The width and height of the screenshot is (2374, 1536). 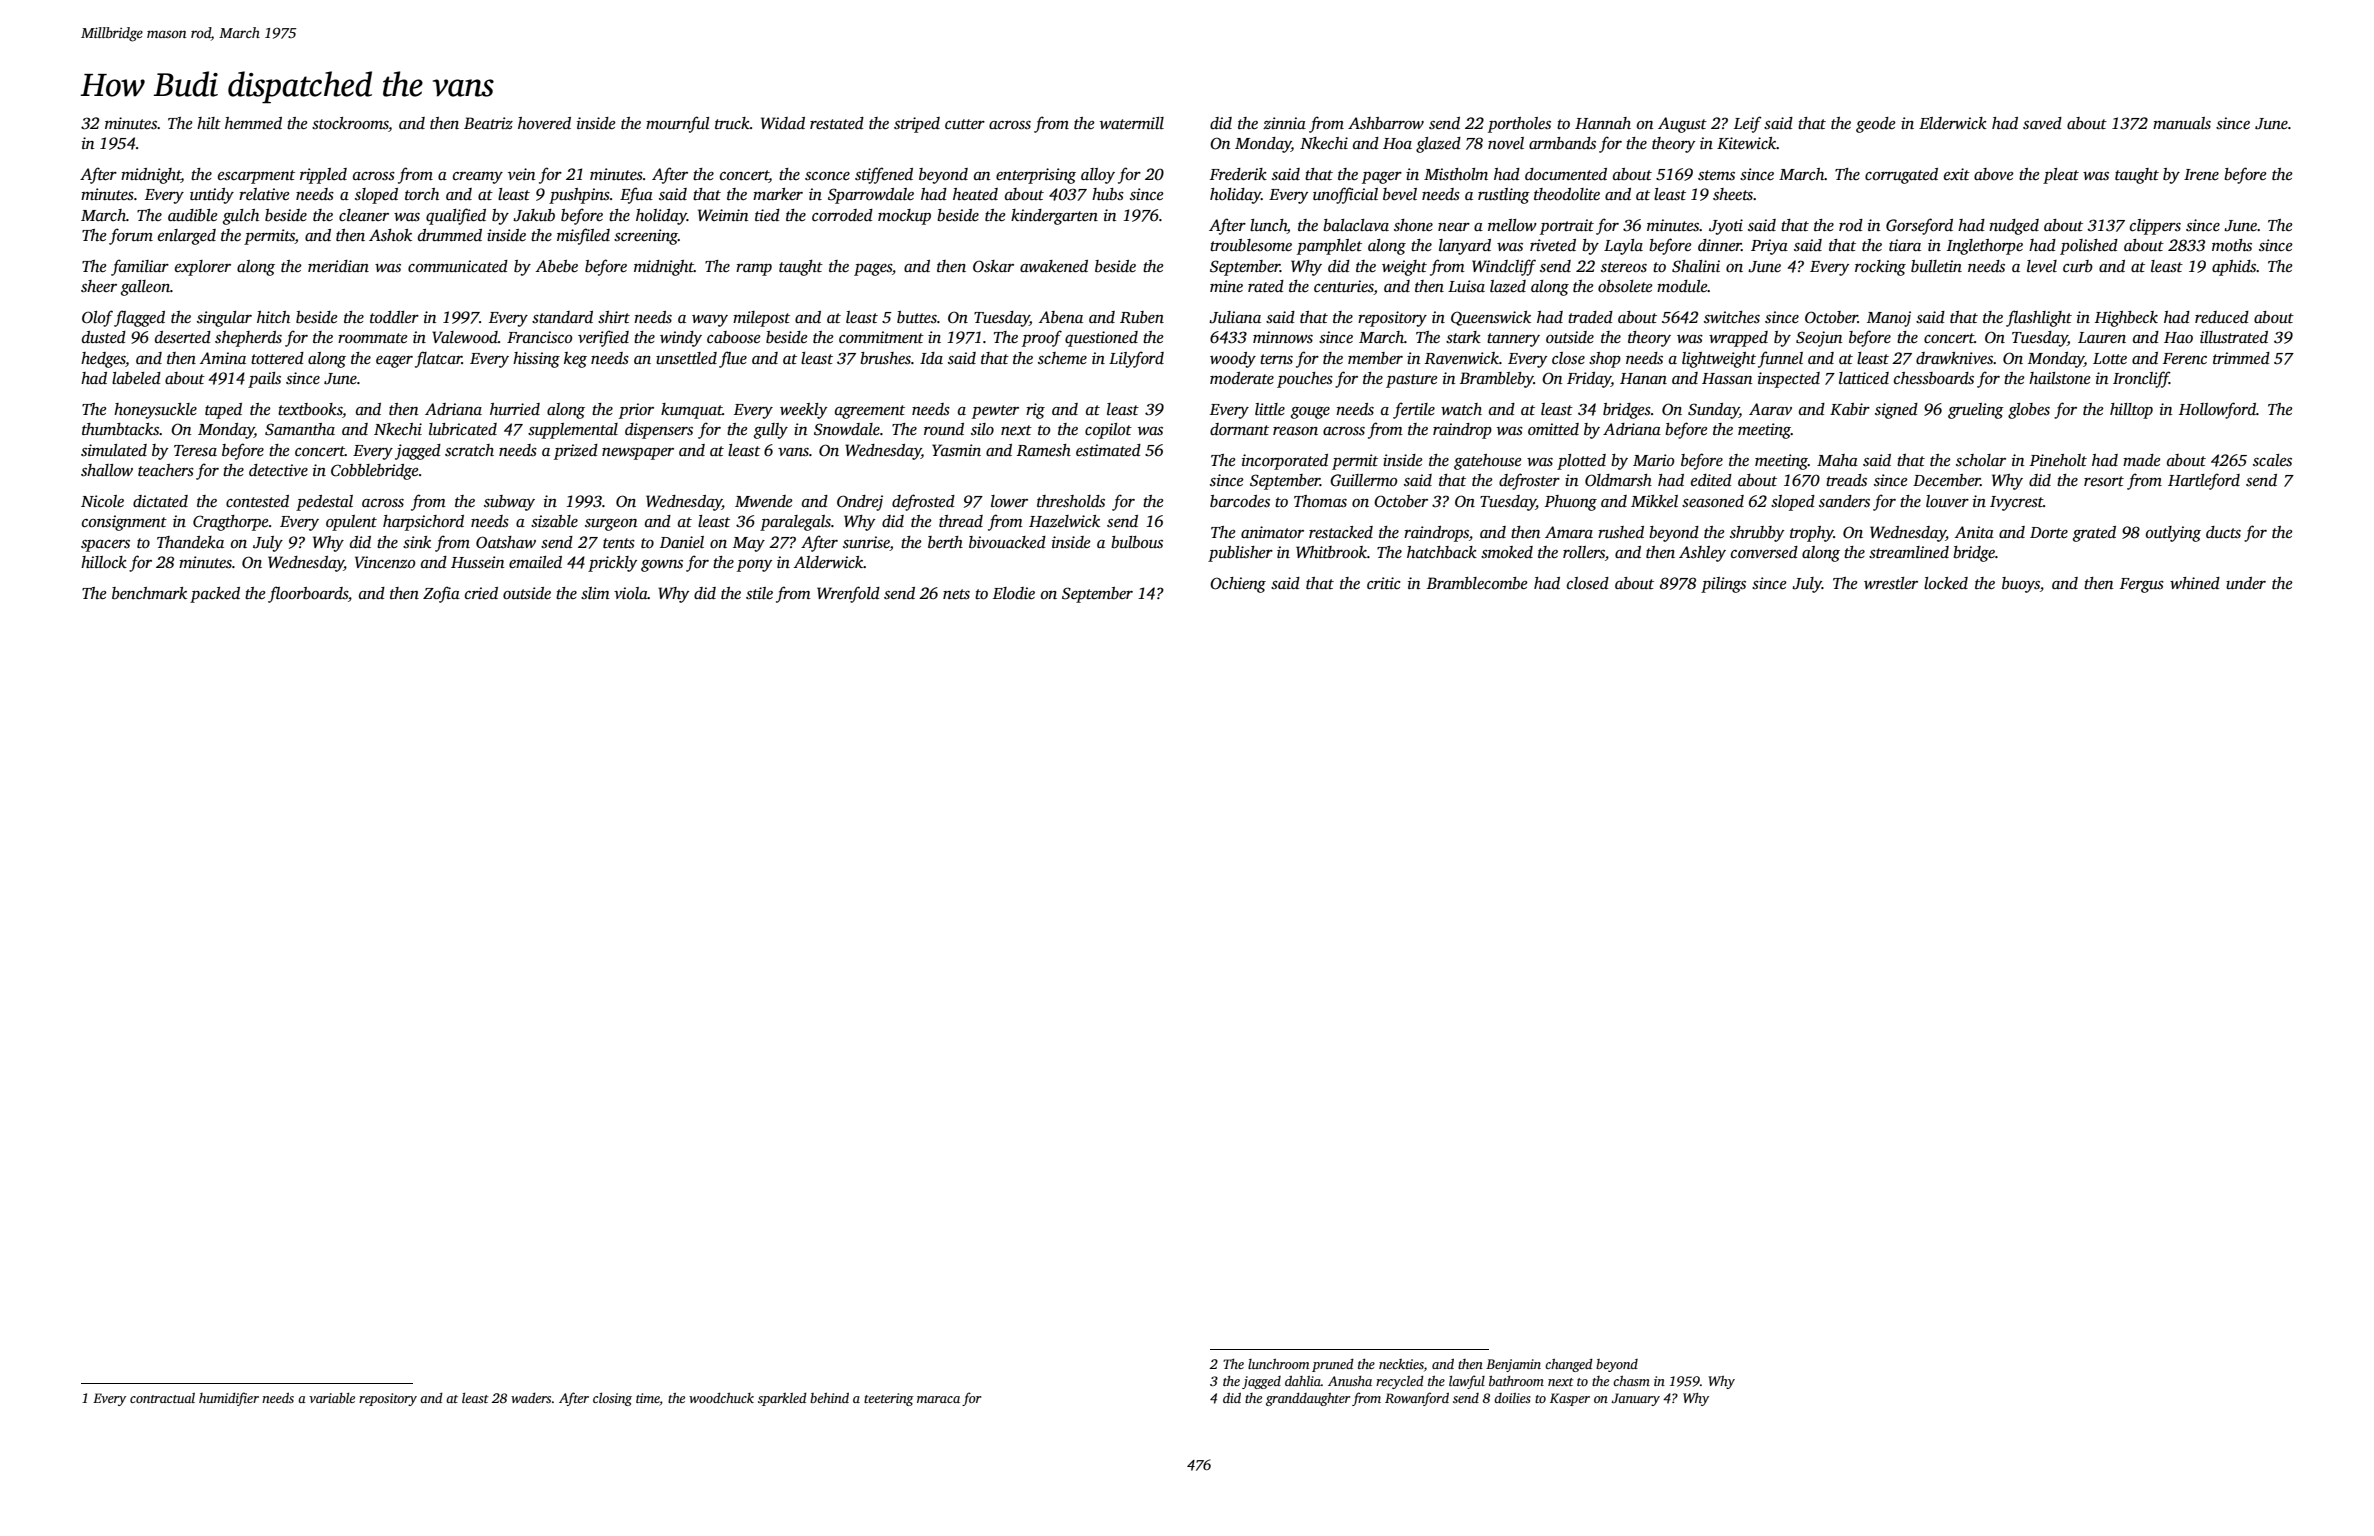 What do you see at coordinates (1014, 593) in the screenshot?
I see `Elodie` at bounding box center [1014, 593].
